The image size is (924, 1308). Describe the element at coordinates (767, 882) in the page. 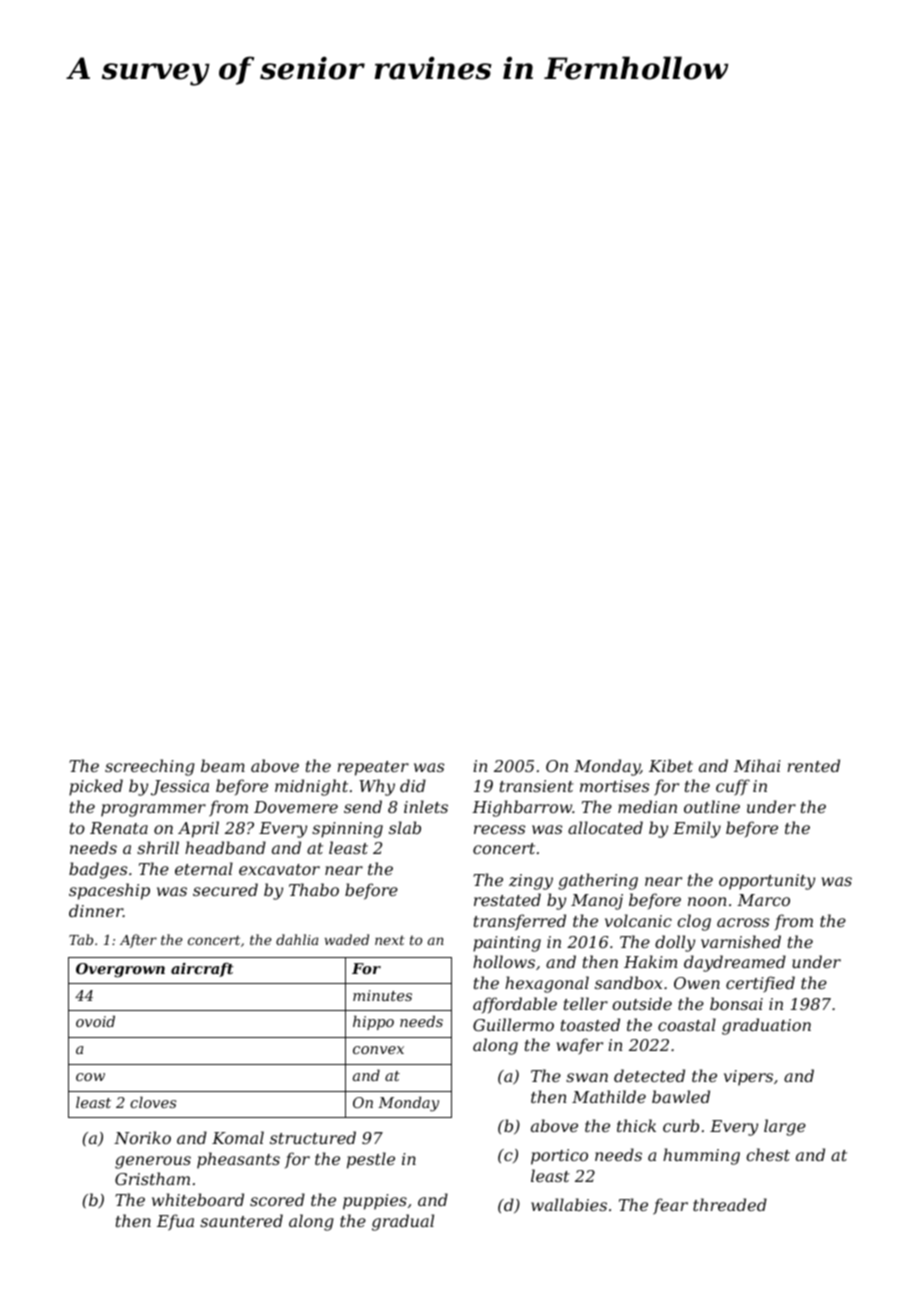

I see `opportunity` at that location.
